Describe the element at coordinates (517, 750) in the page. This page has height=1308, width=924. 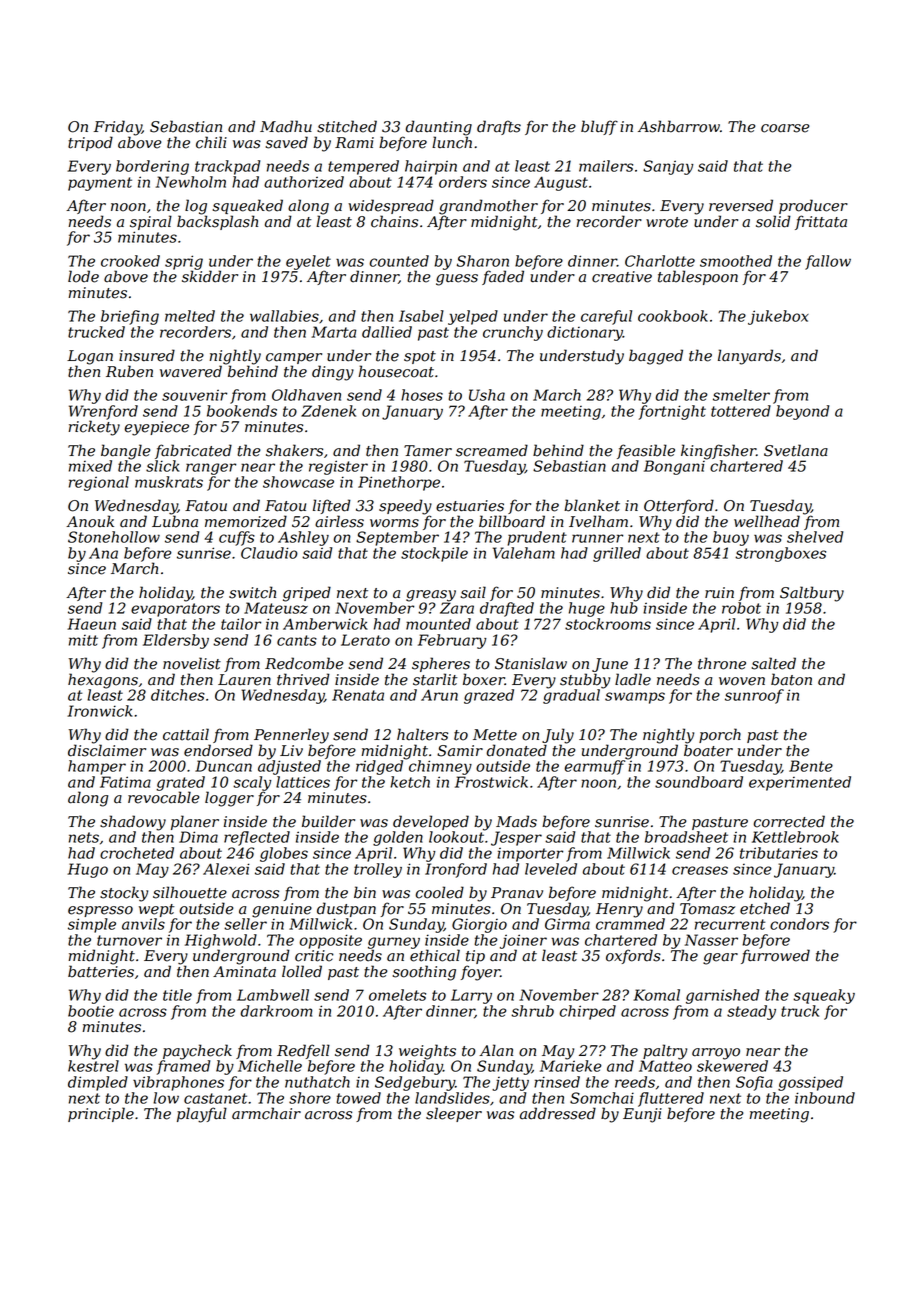
I see `donated` at that location.
